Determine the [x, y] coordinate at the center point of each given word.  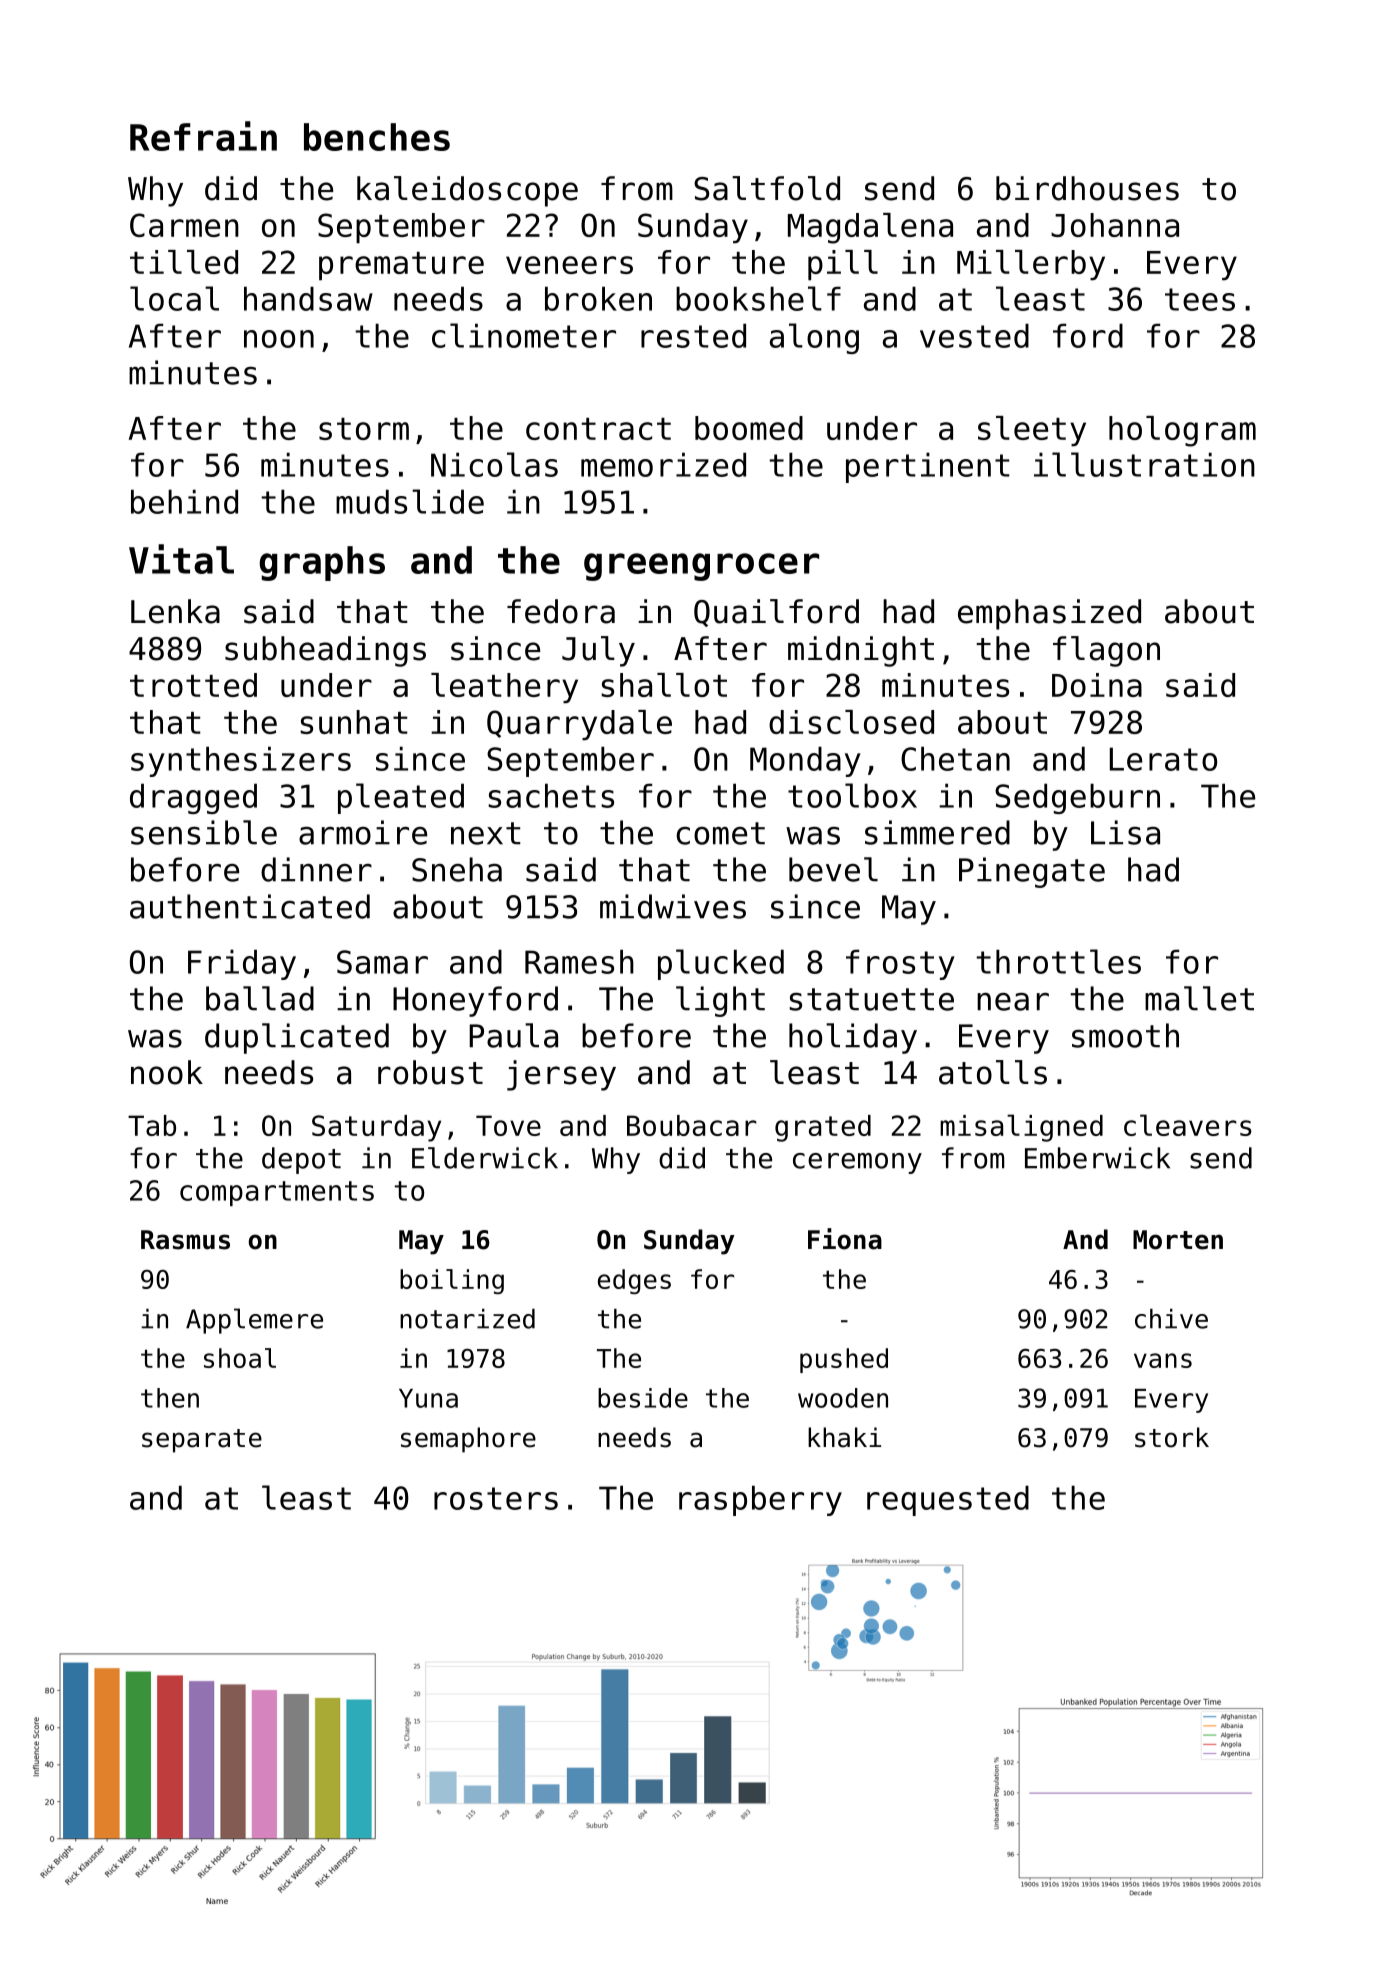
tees [1200, 299]
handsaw [308, 298]
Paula [513, 1035]
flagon [1106, 651]
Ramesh [579, 961]
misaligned [1021, 1128]
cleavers [1188, 1125]
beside [643, 1398]
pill [843, 265]
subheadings [325, 651]
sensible [204, 832]
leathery [504, 688]
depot [301, 1160]
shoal [240, 1358]
